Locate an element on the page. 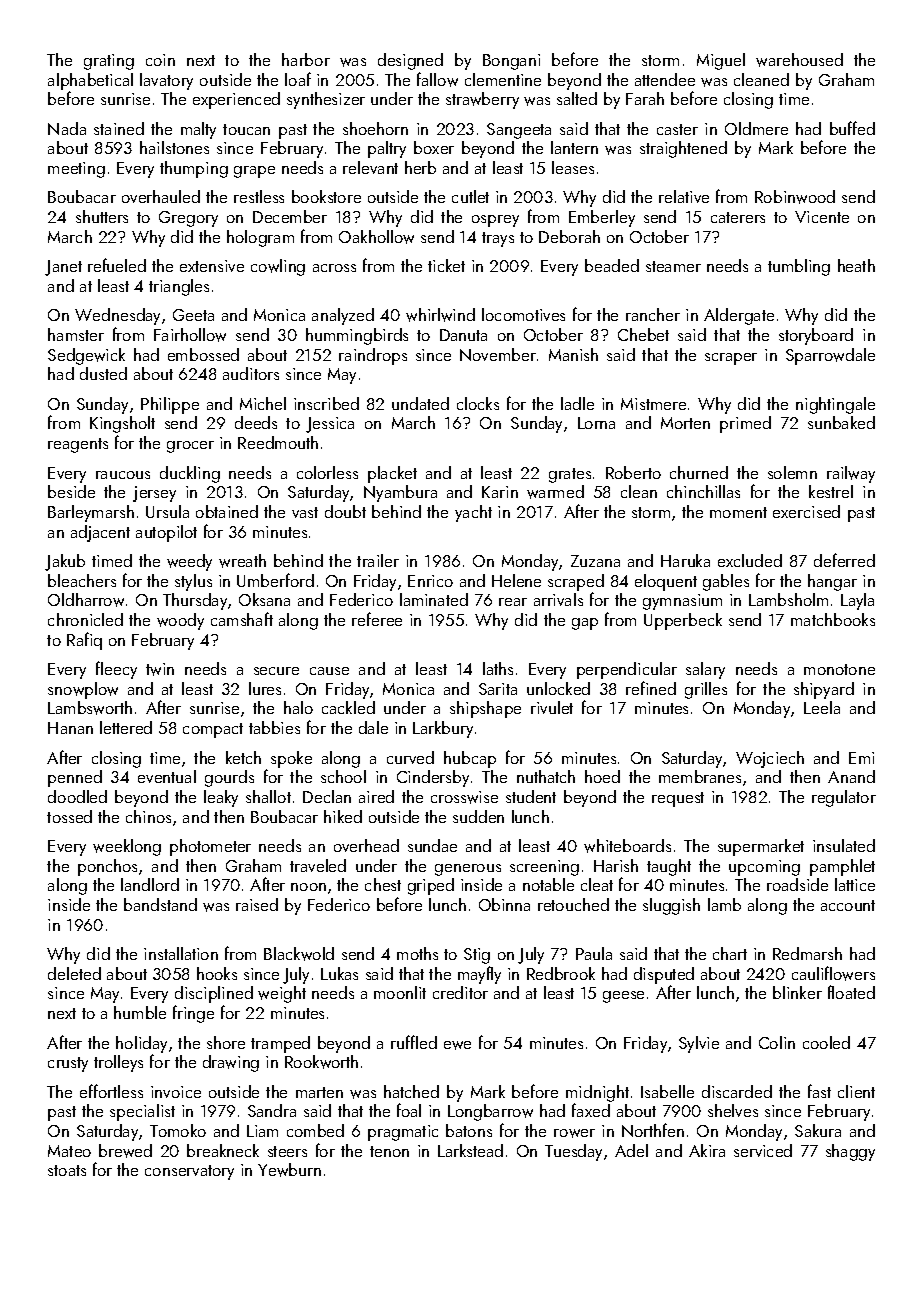  trailer is located at coordinates (378, 560).
